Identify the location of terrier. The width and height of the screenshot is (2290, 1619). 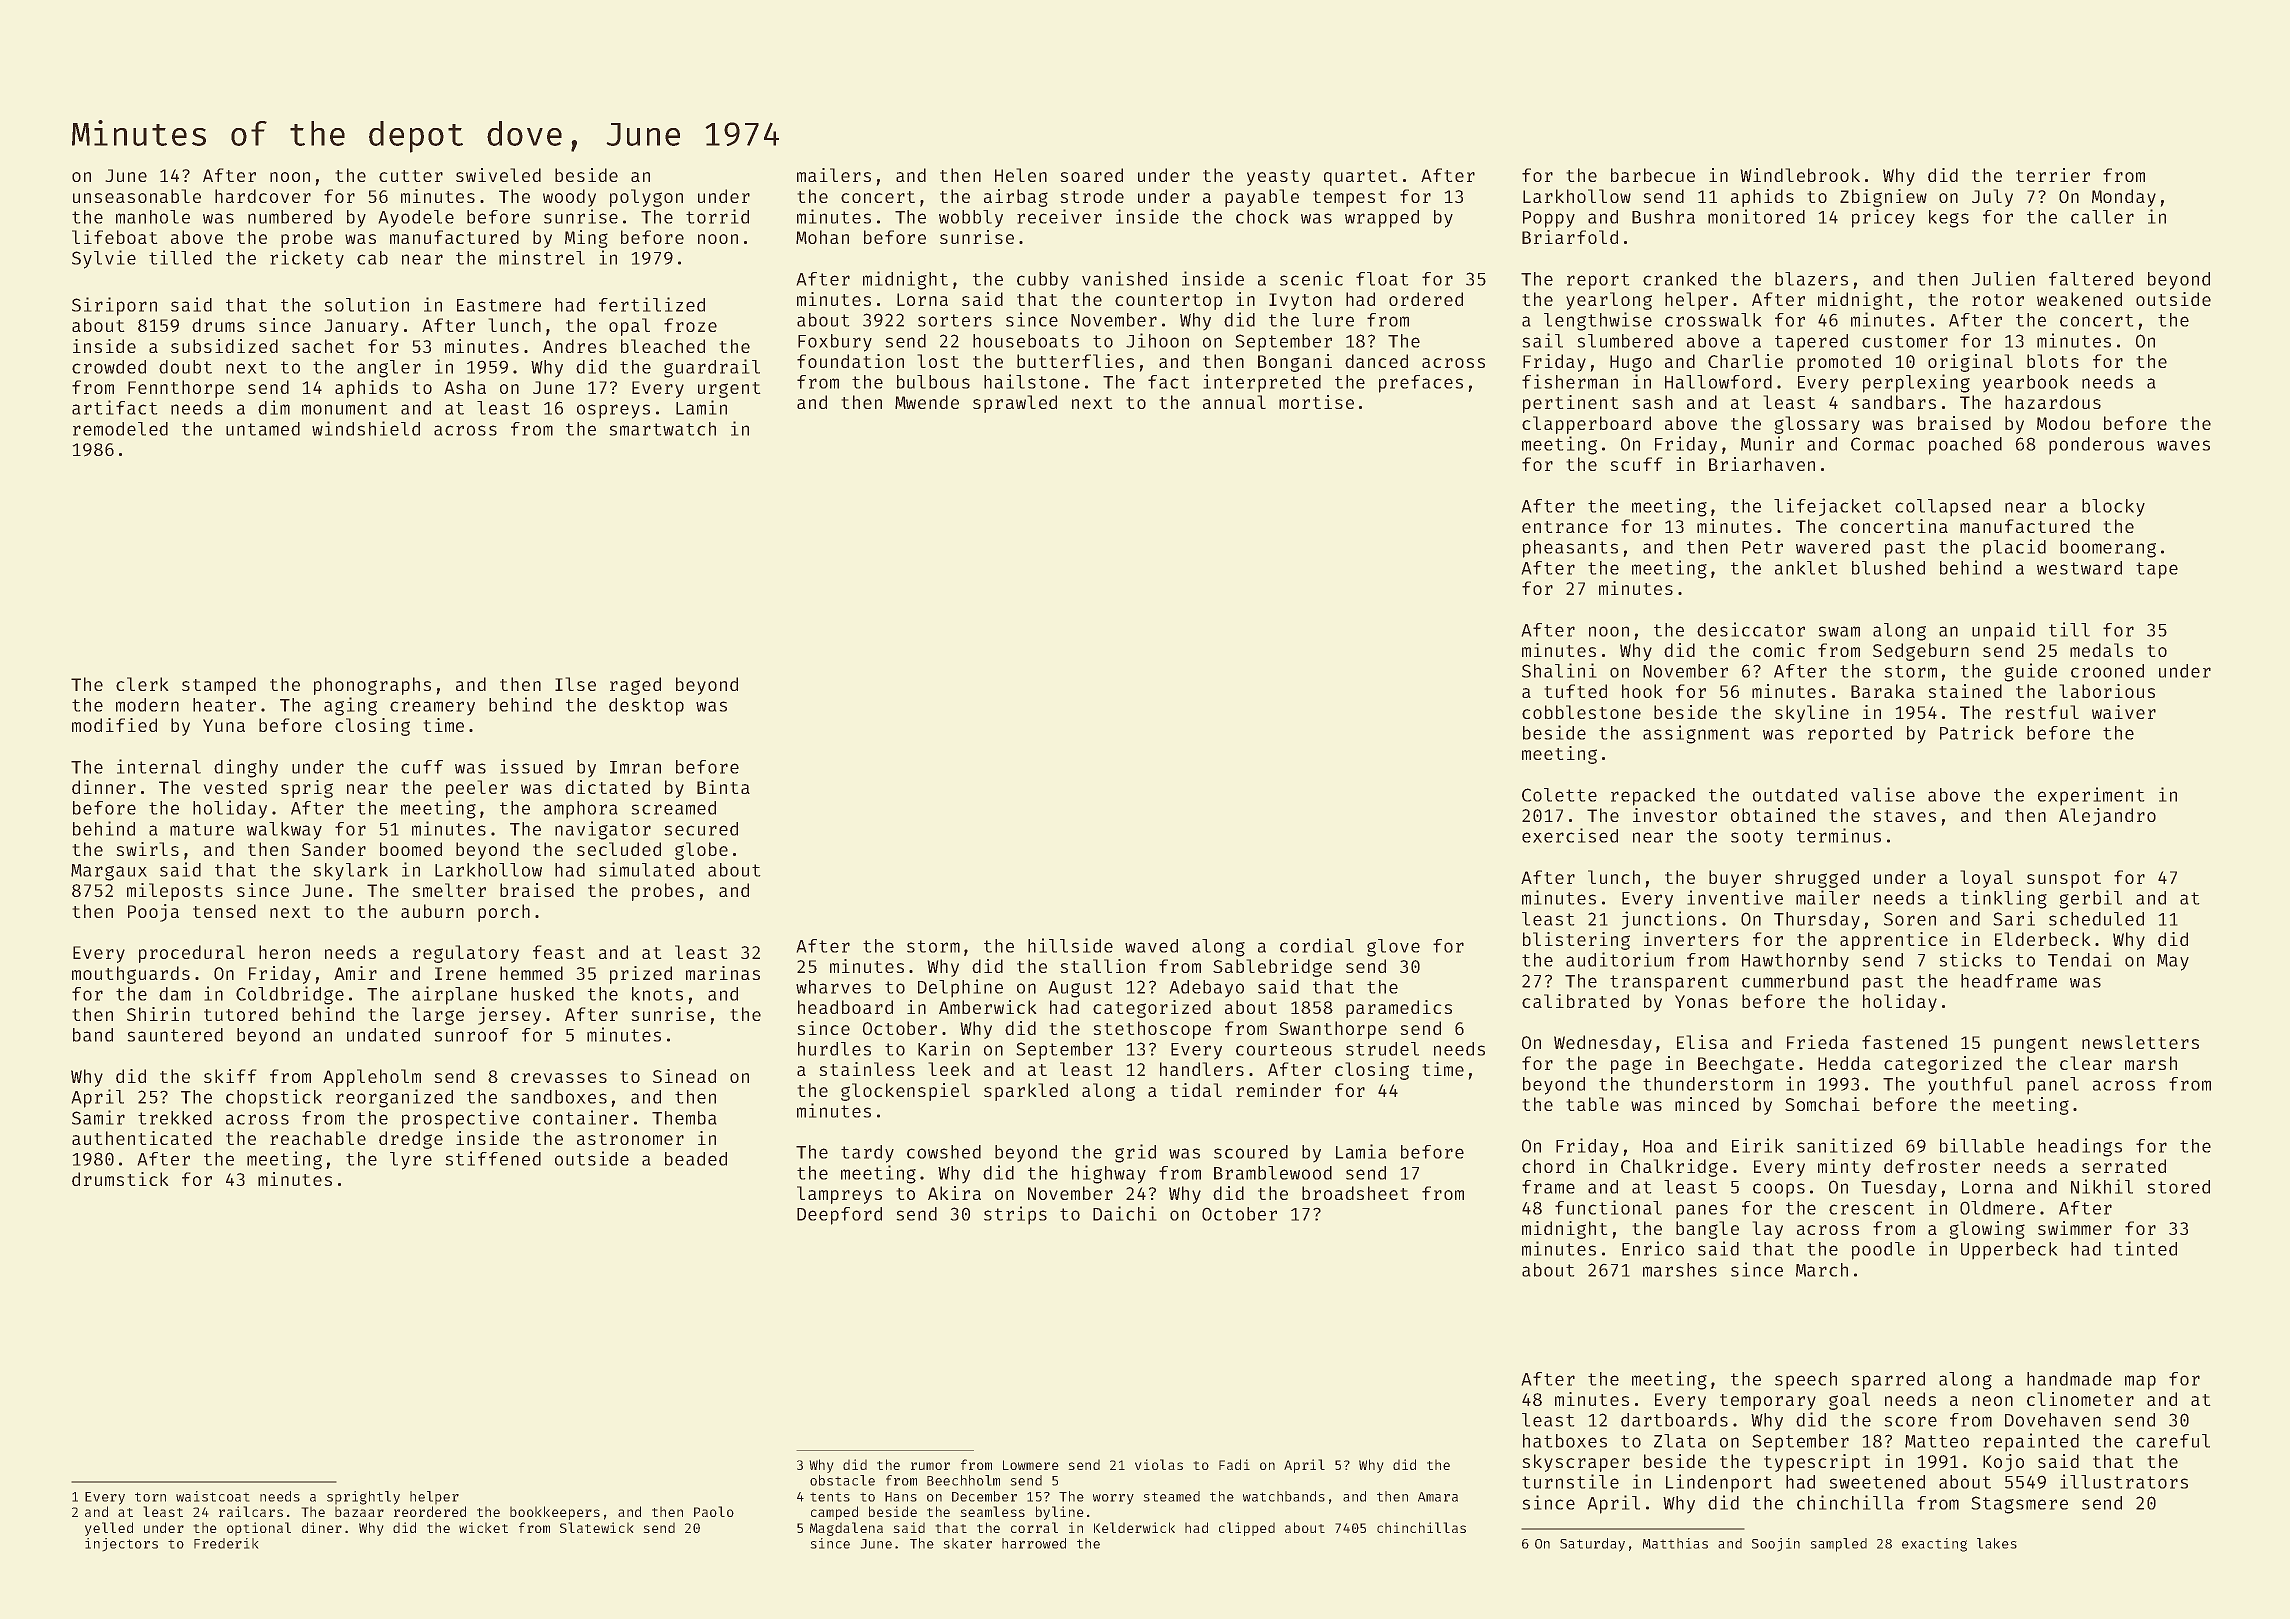
(2053, 175).
